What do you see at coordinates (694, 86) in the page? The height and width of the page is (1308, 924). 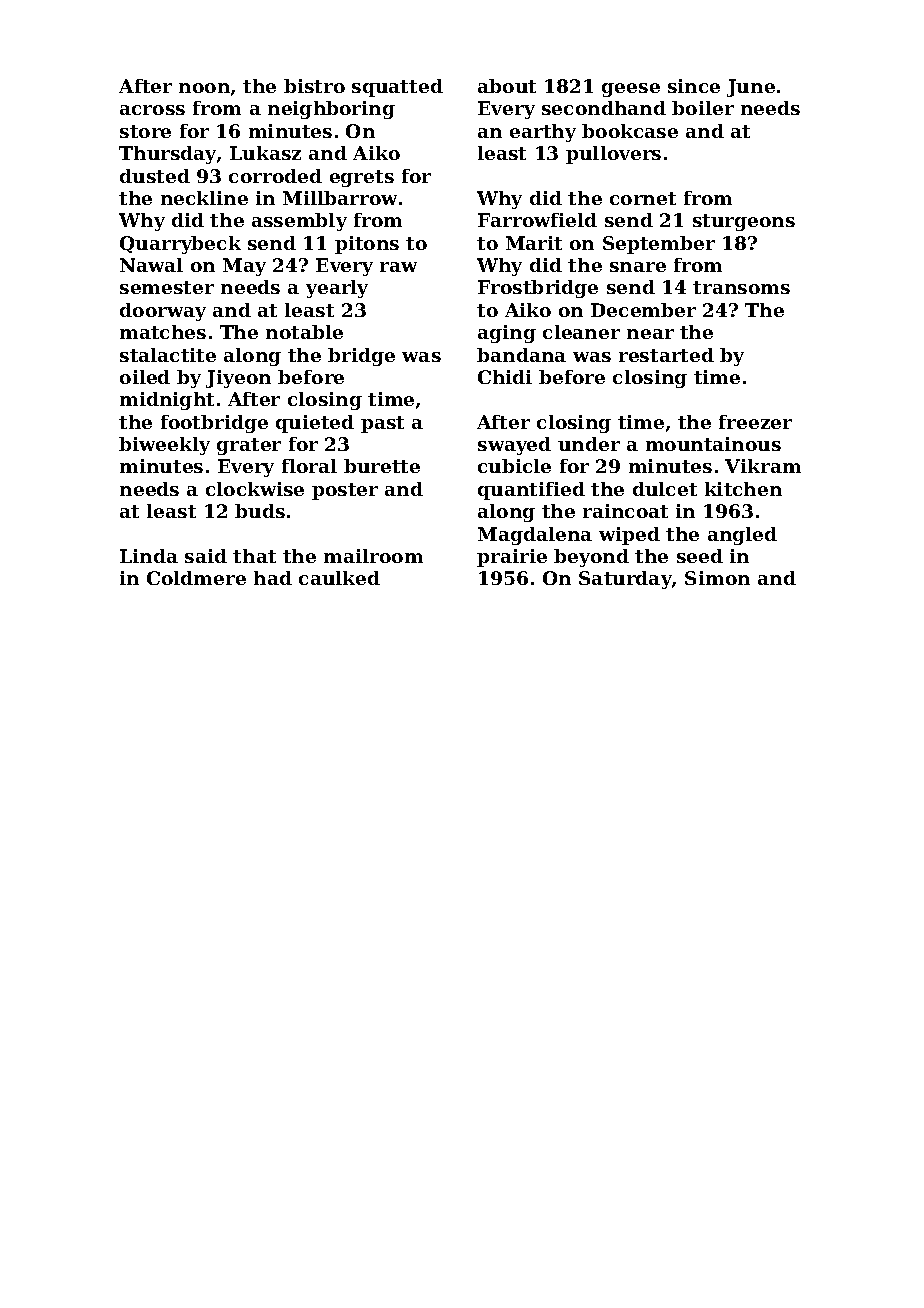 I see `since` at bounding box center [694, 86].
